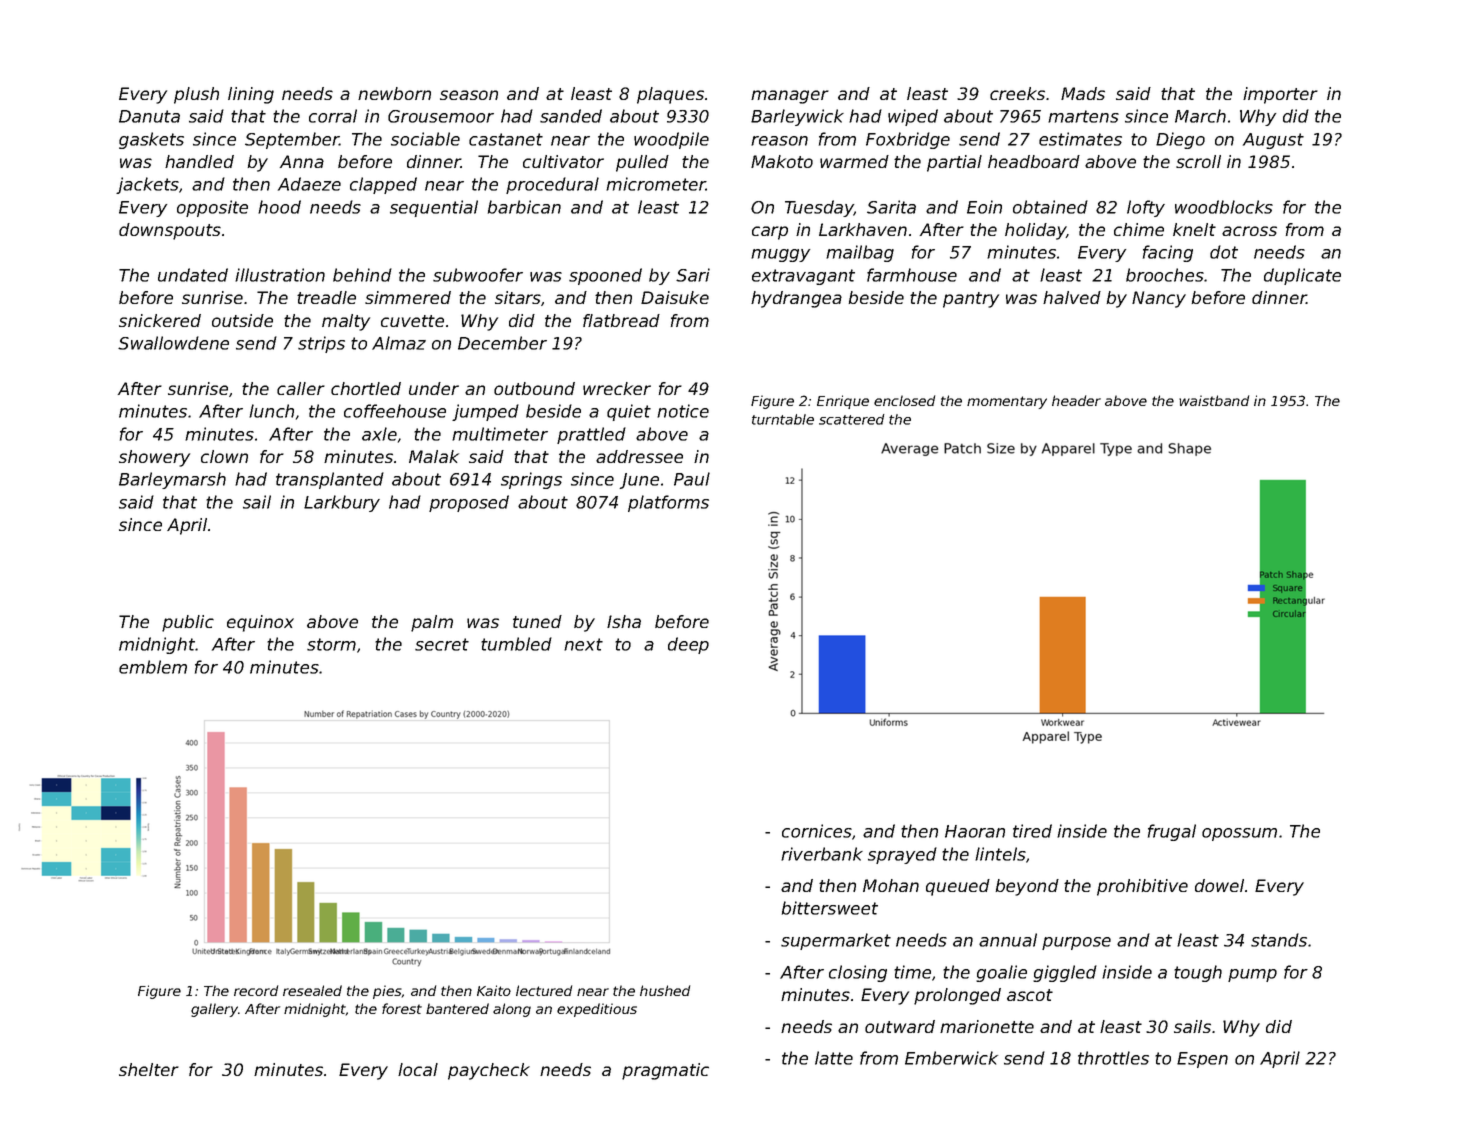  Describe the element at coordinates (1239, 834) in the screenshot. I see `opossum` at that location.
